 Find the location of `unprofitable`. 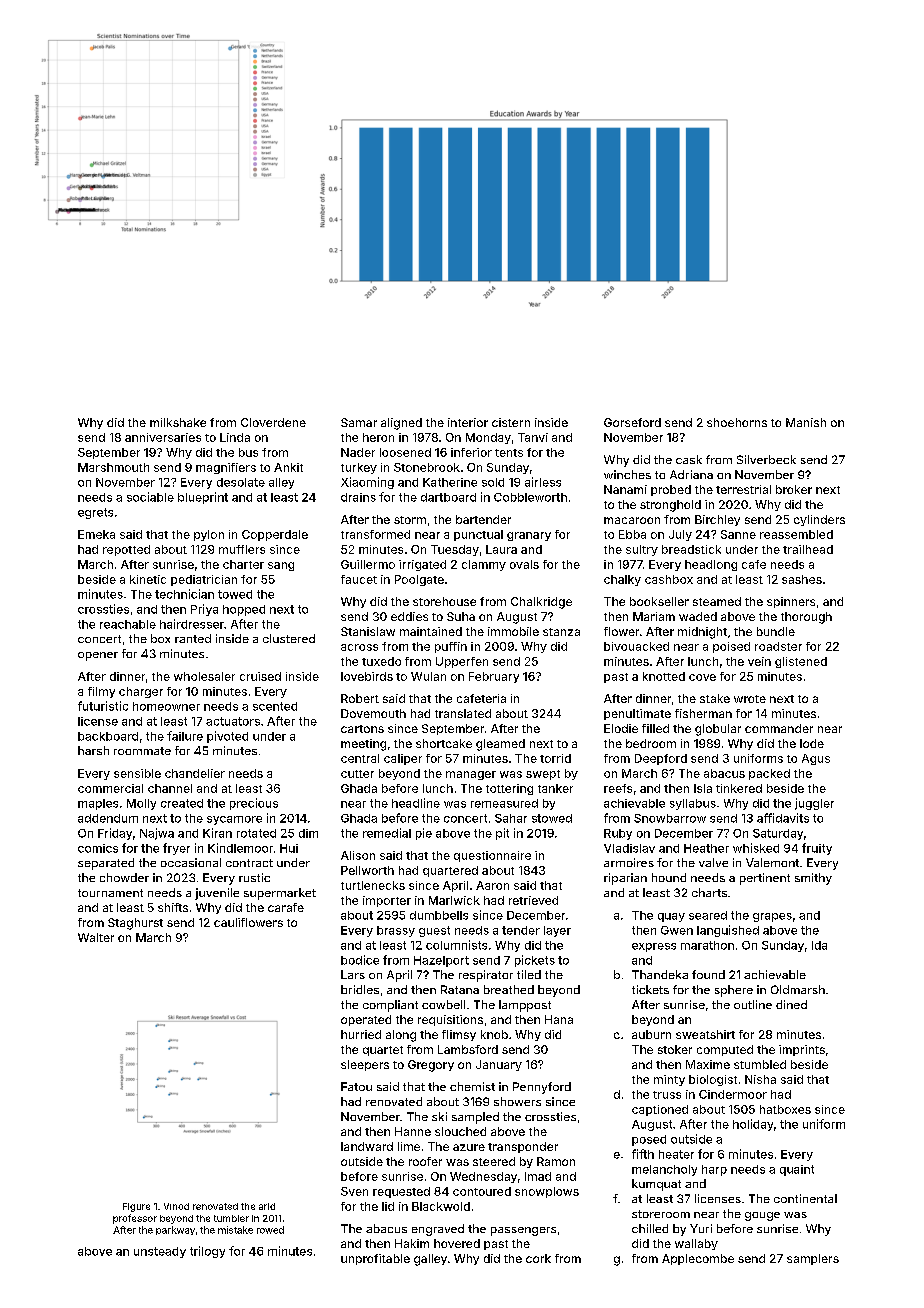

unprofitable is located at coordinates (375, 1259).
